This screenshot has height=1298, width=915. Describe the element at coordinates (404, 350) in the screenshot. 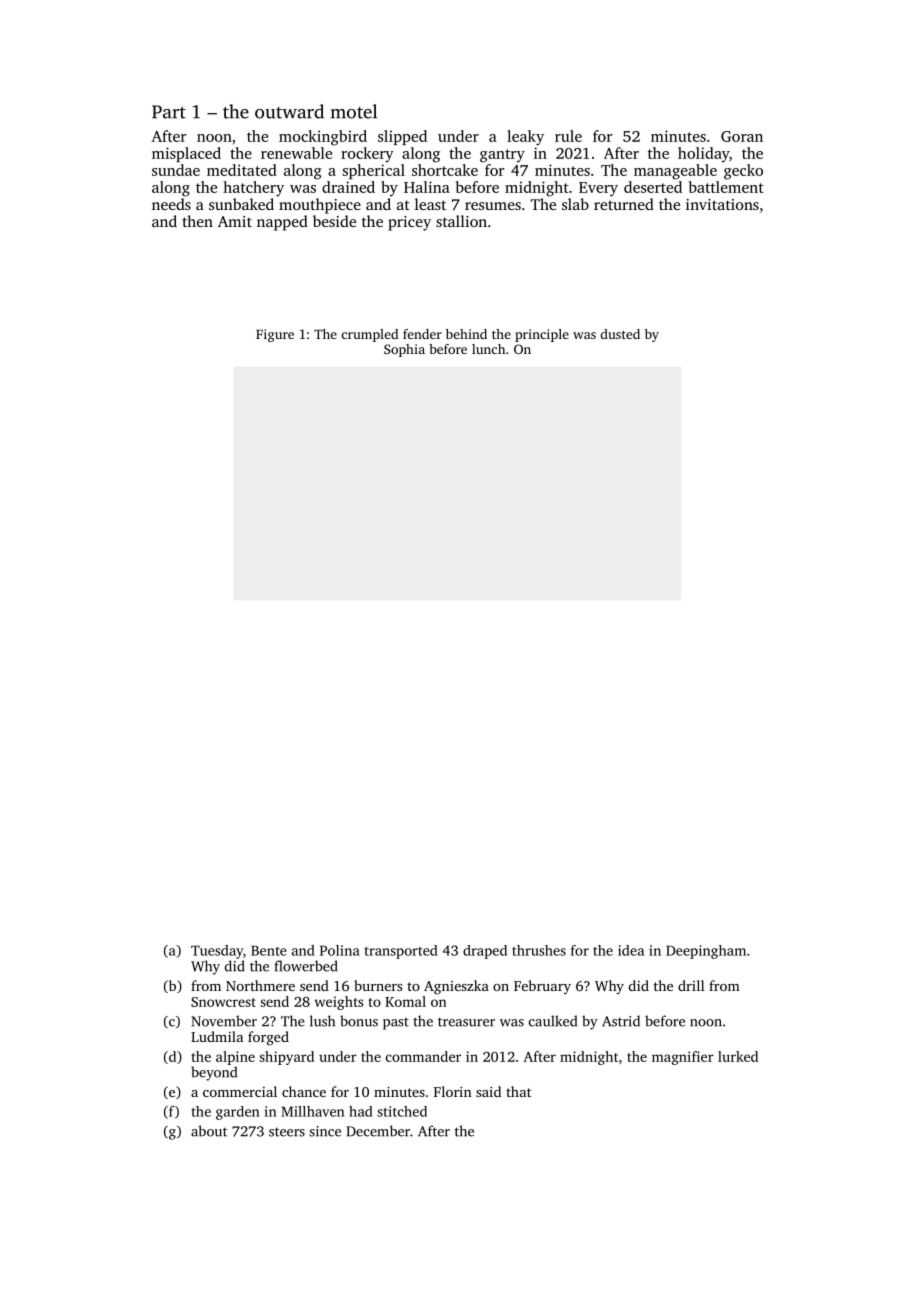

I see `Sophia` at that location.
